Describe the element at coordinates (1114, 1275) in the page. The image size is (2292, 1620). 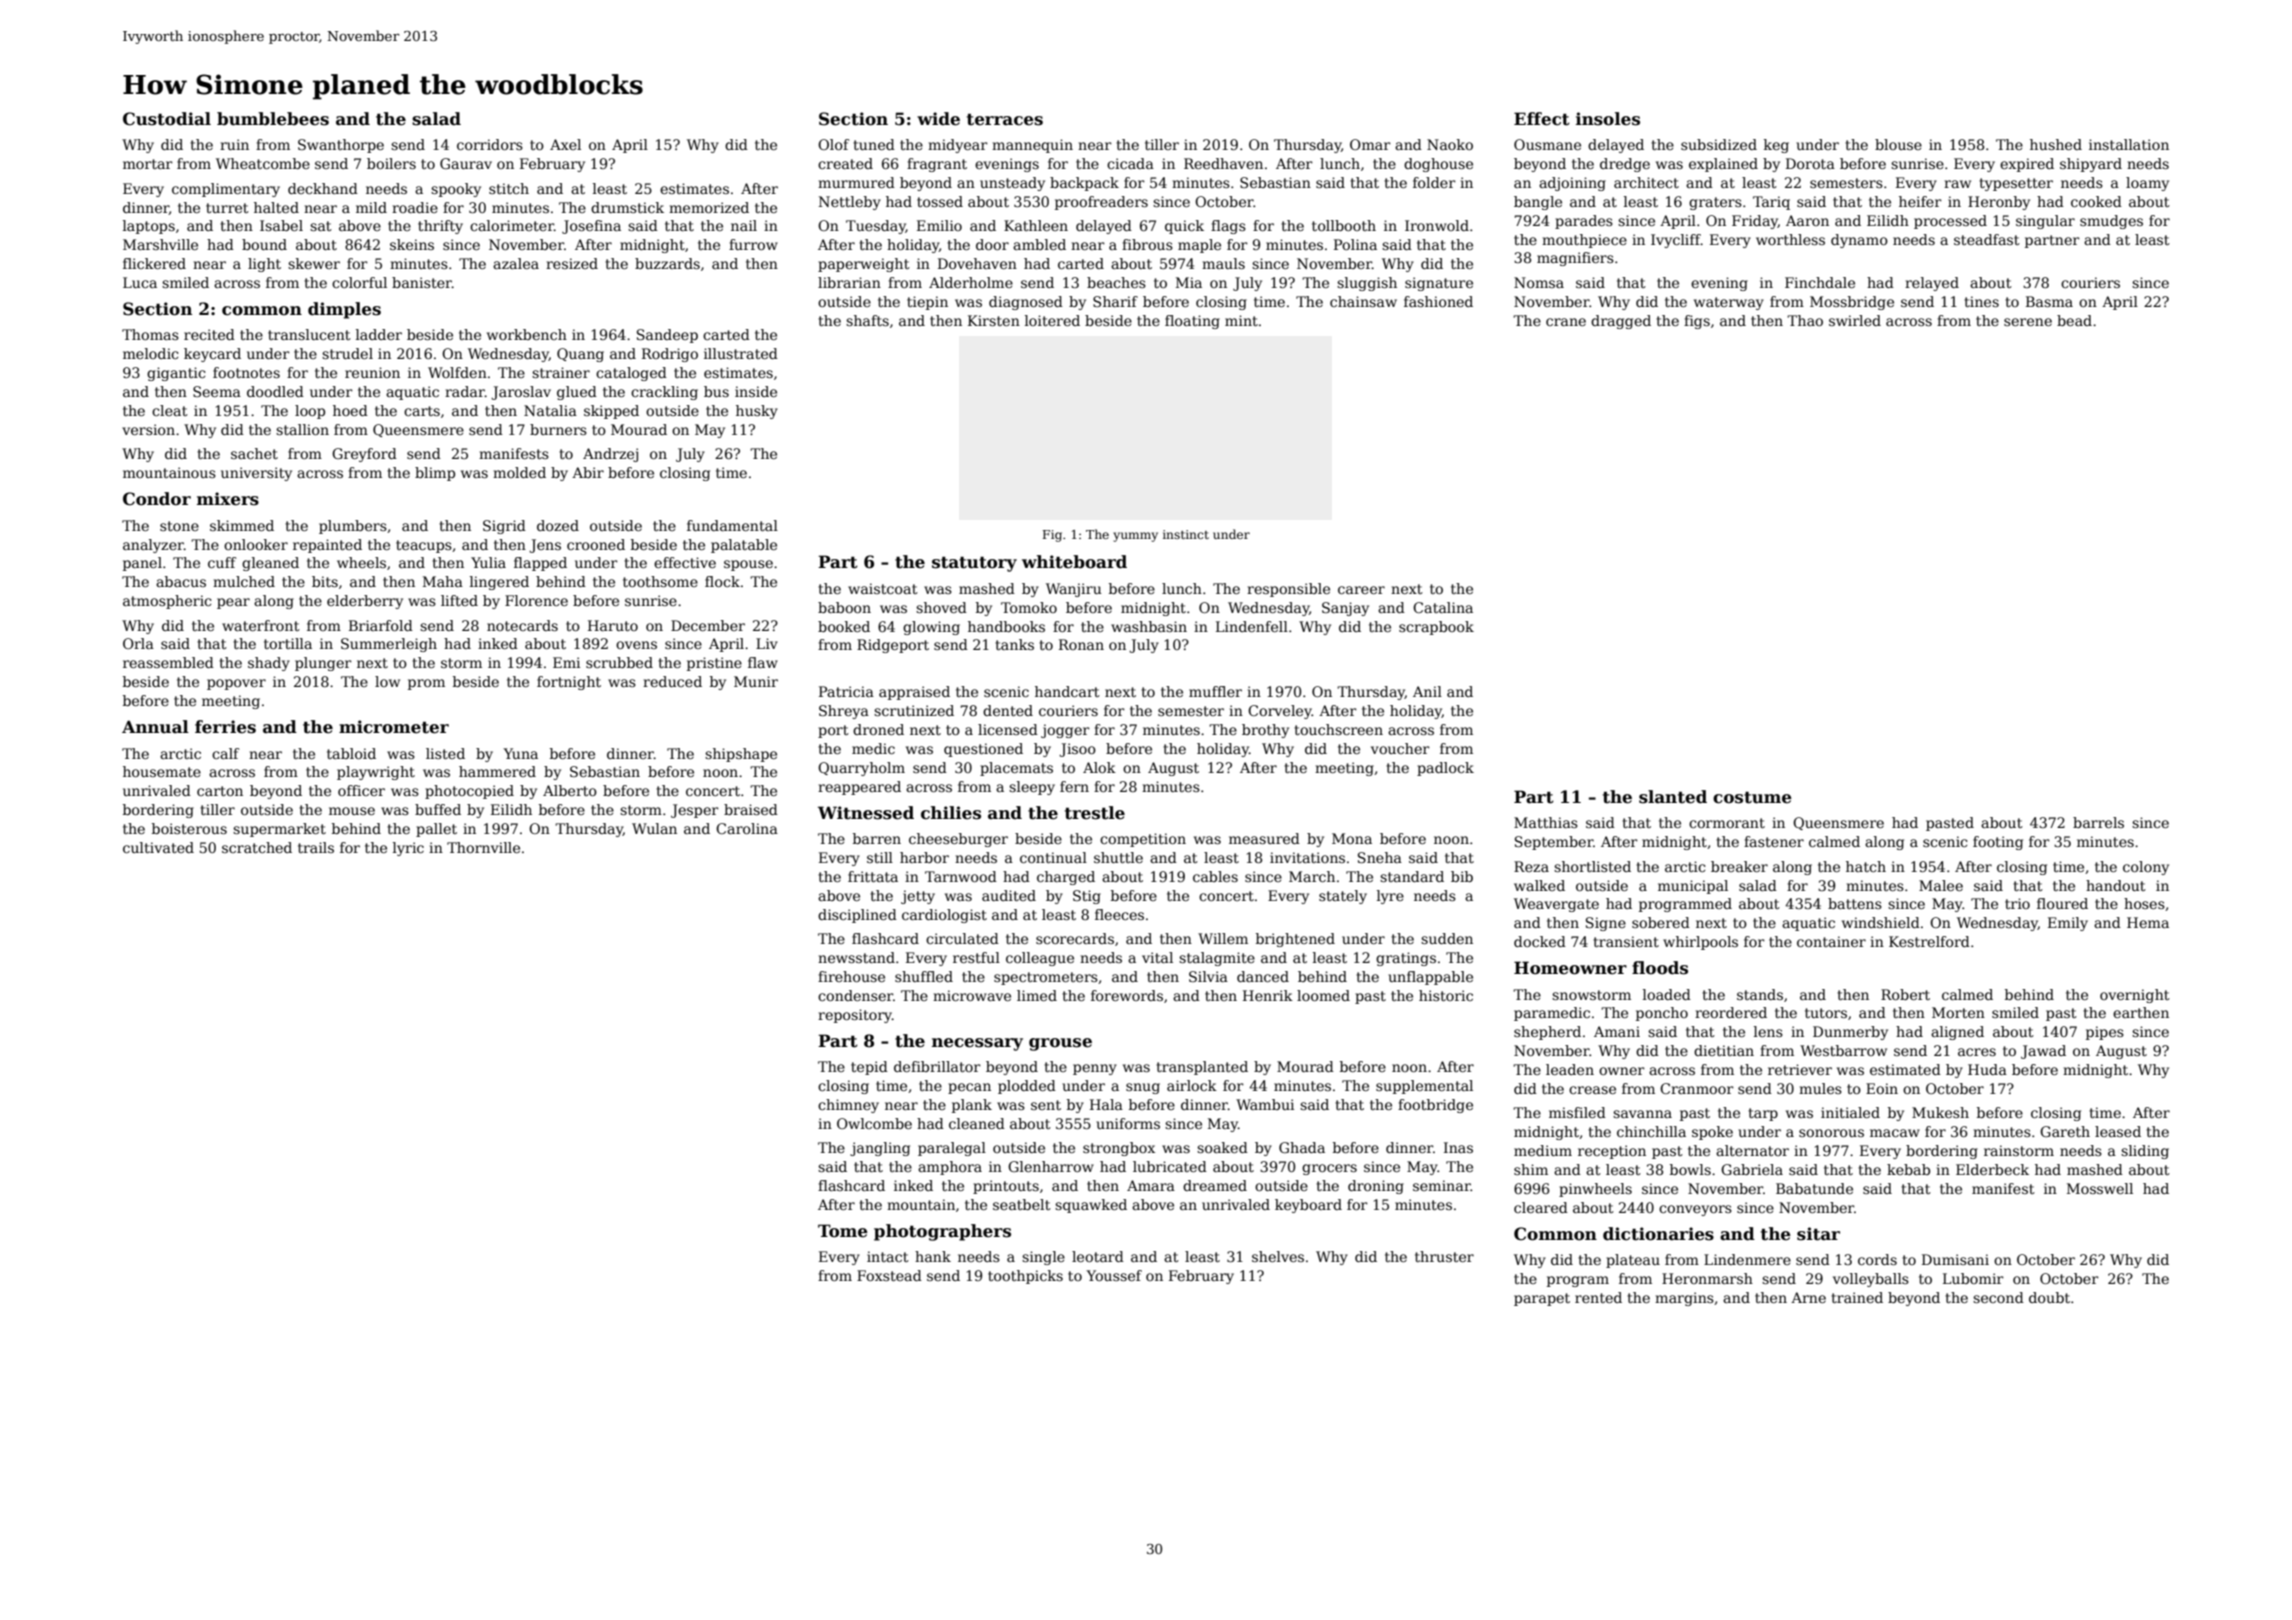
I see `Youssef` at that location.
